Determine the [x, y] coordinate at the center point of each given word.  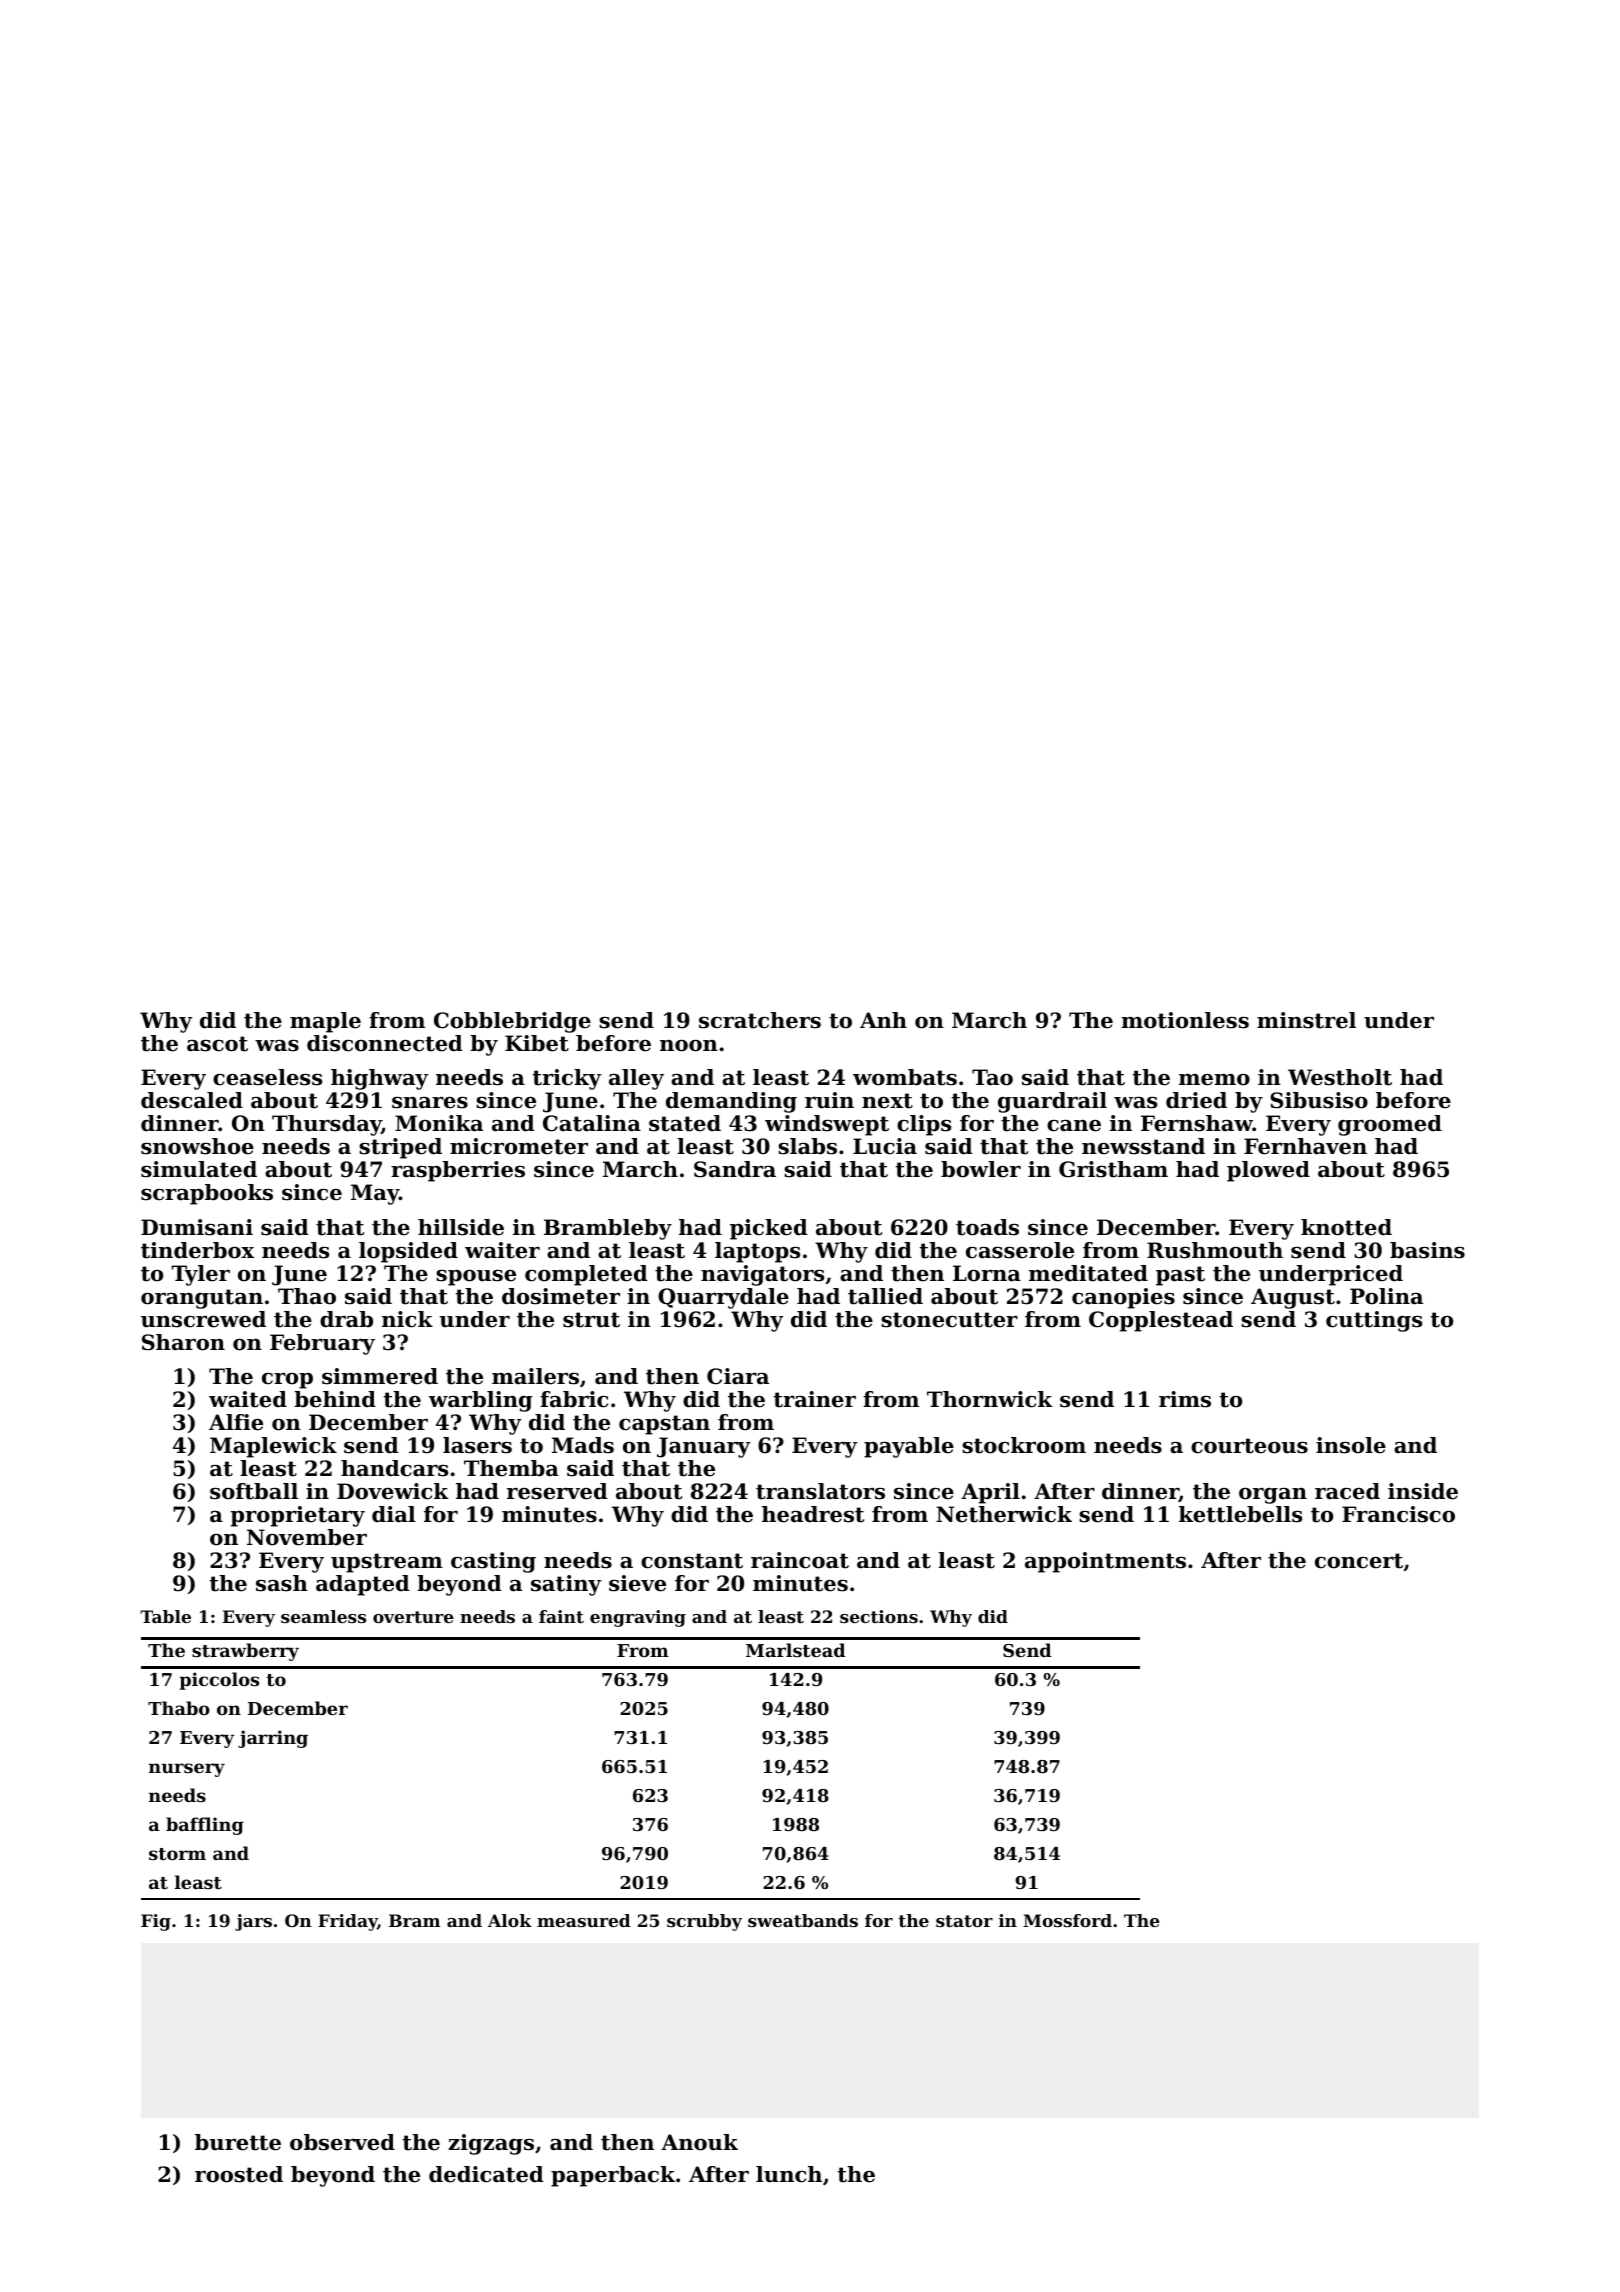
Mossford [1067, 1920]
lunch [789, 2174]
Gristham [1113, 1169]
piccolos [219, 1681]
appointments [1105, 1562]
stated [685, 1123]
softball [254, 1491]
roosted [239, 2174]
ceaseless [267, 1077]
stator [964, 1921]
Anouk [699, 2142]
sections [879, 1616]
